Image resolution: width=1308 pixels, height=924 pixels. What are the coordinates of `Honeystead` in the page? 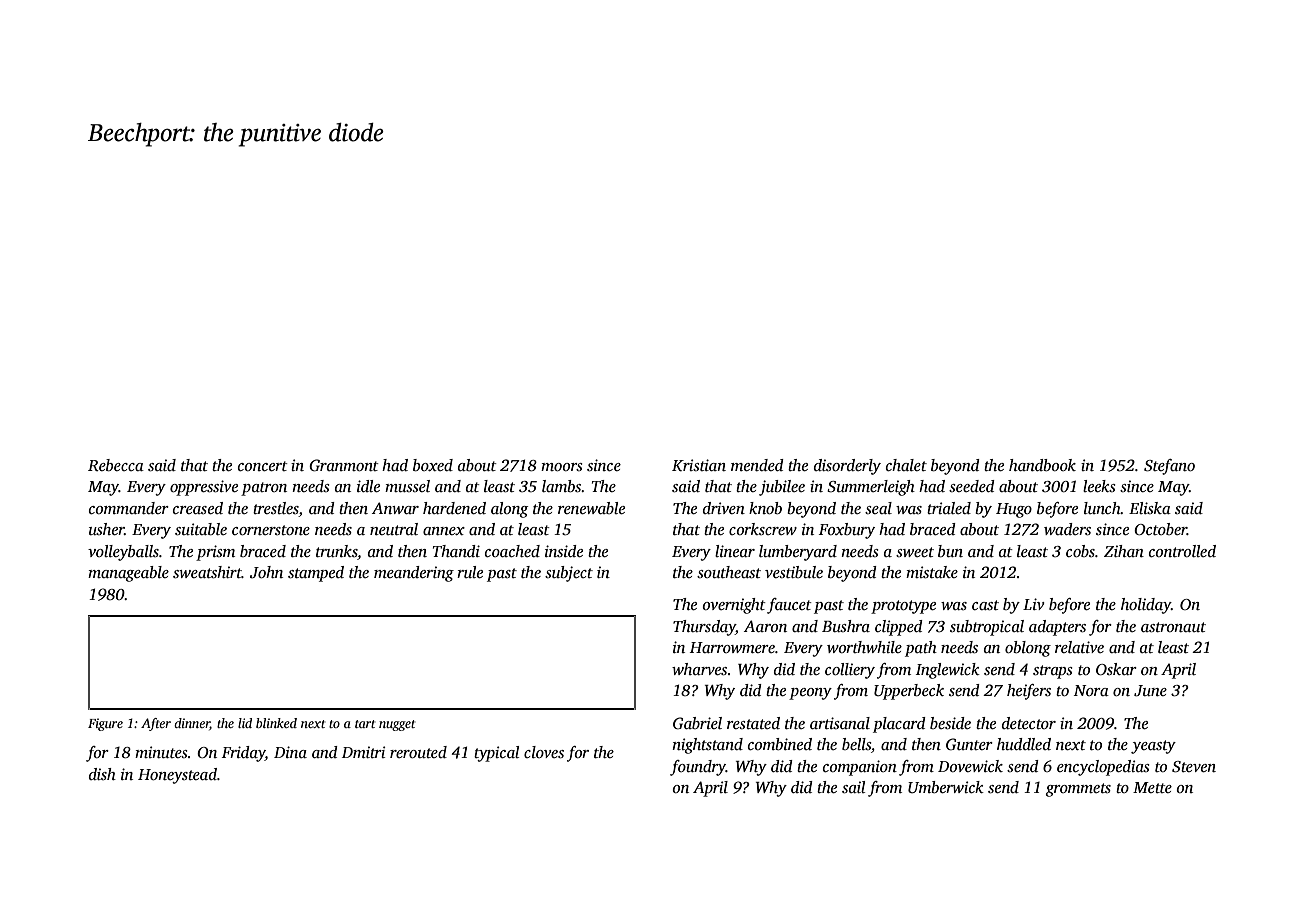 It's located at (177, 776).
